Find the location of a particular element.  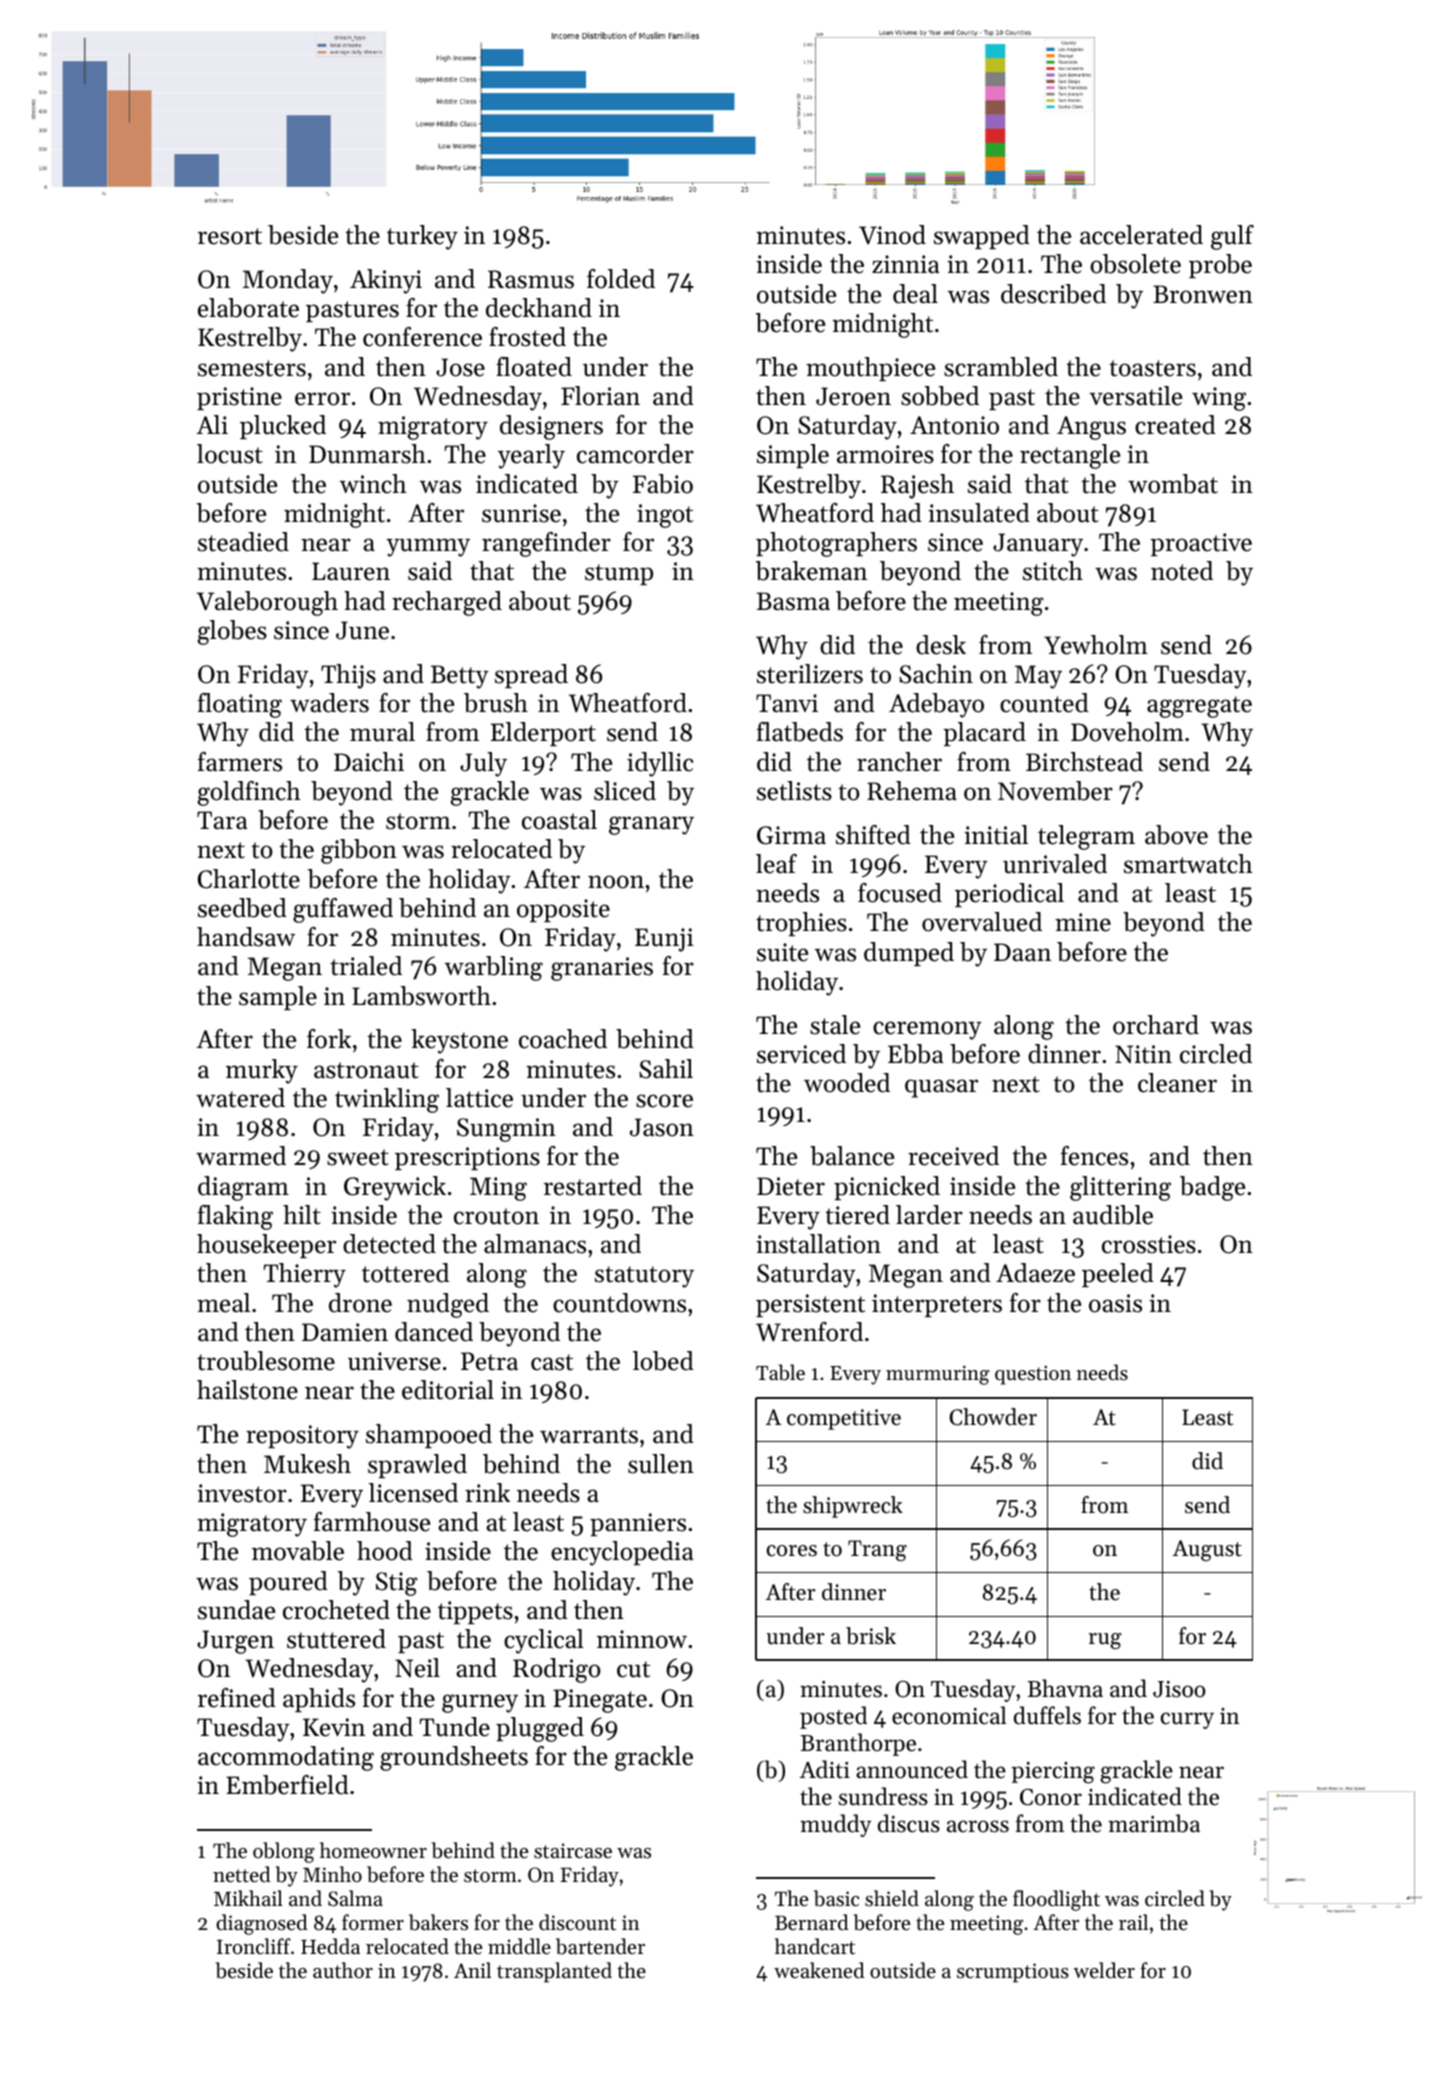

Rodrigo is located at coordinates (556, 1670).
